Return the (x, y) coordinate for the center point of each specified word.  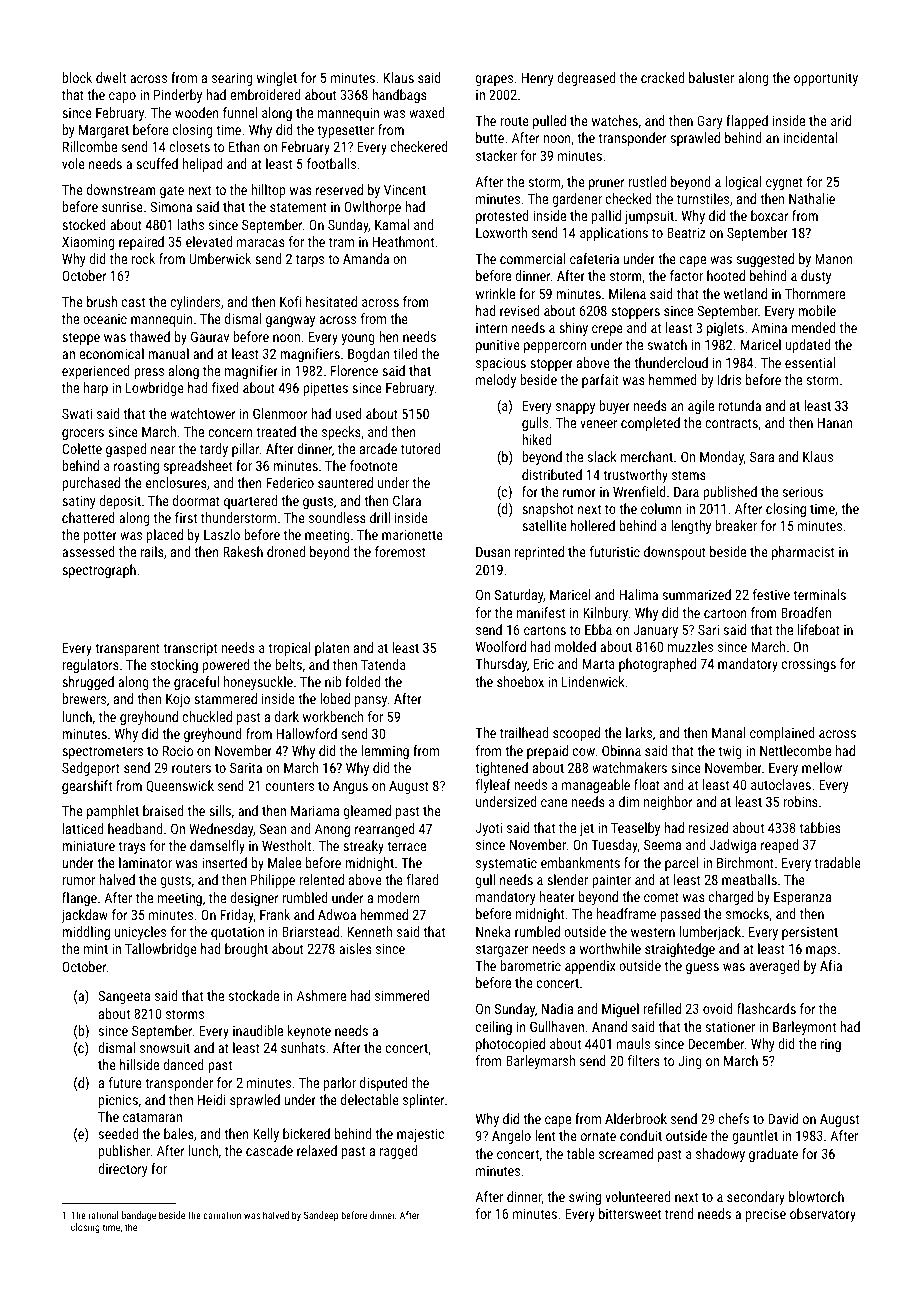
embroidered (265, 94)
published (730, 493)
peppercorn (555, 347)
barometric (530, 965)
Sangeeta (124, 997)
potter (100, 536)
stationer (730, 1026)
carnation (222, 1215)
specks (341, 433)
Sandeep (321, 1216)
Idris (729, 379)
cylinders (195, 303)
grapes (494, 80)
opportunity (826, 79)
